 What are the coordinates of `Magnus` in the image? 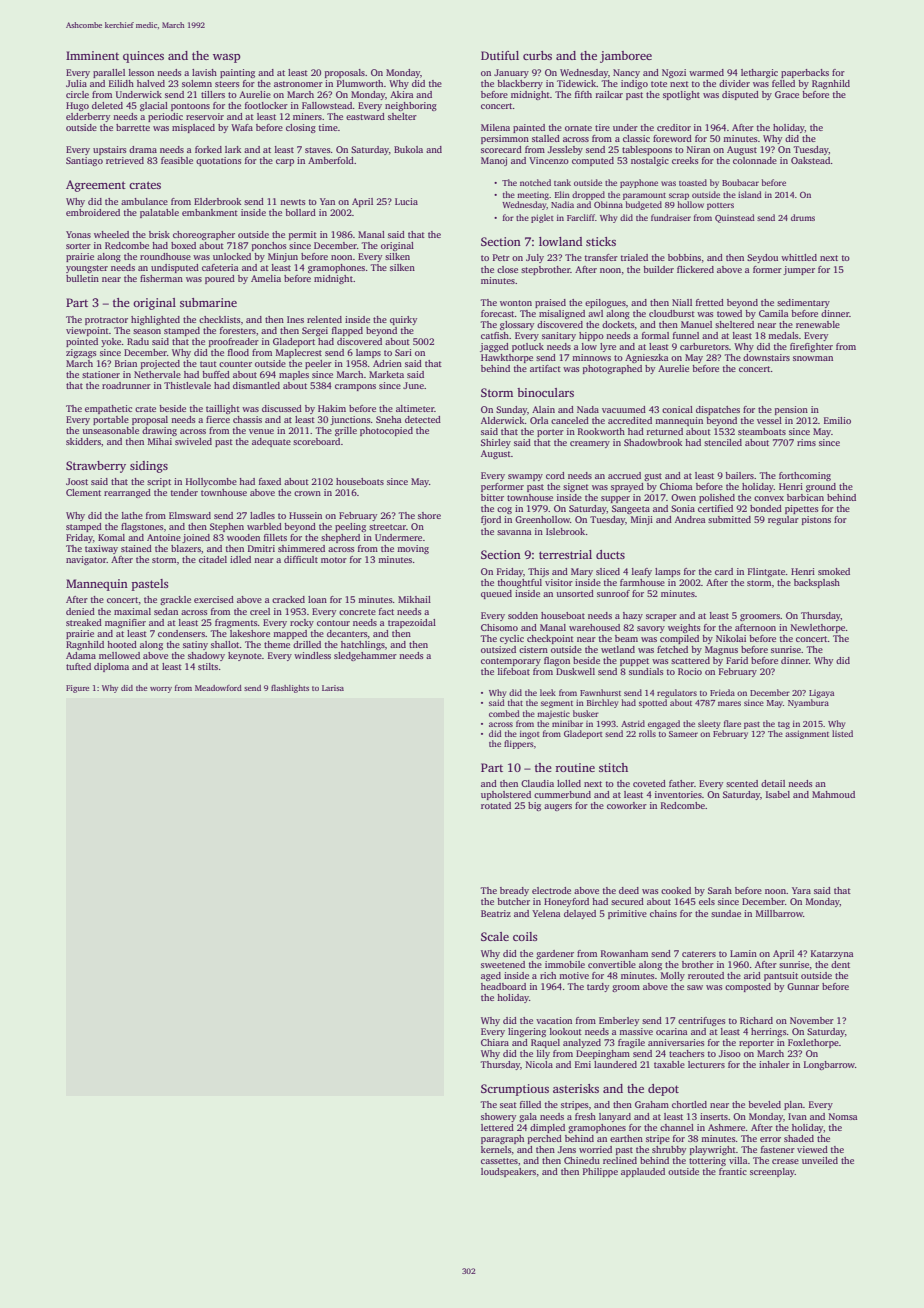 It's located at (721, 650).
